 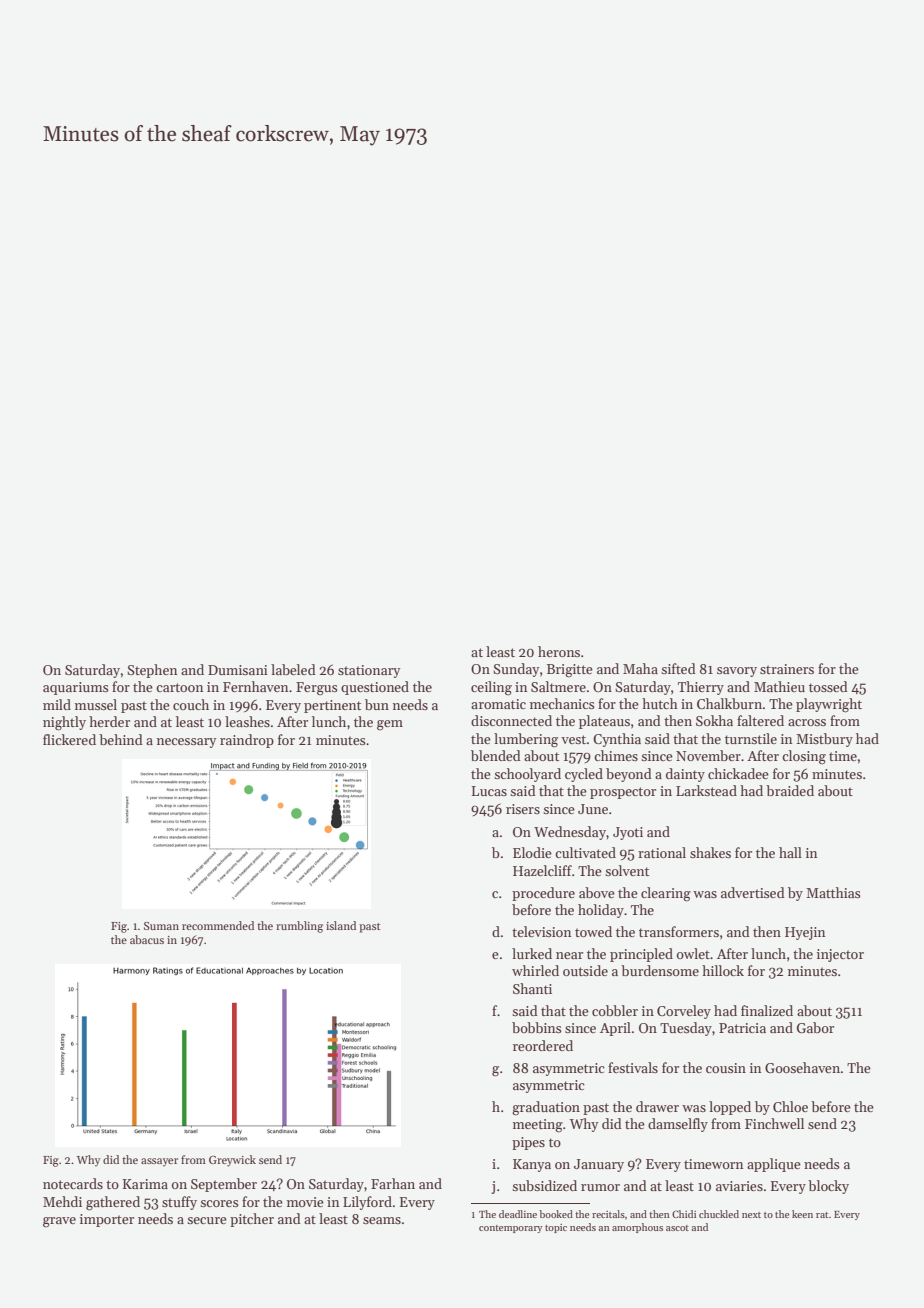 I want to click on Maha, so click(x=640, y=668).
